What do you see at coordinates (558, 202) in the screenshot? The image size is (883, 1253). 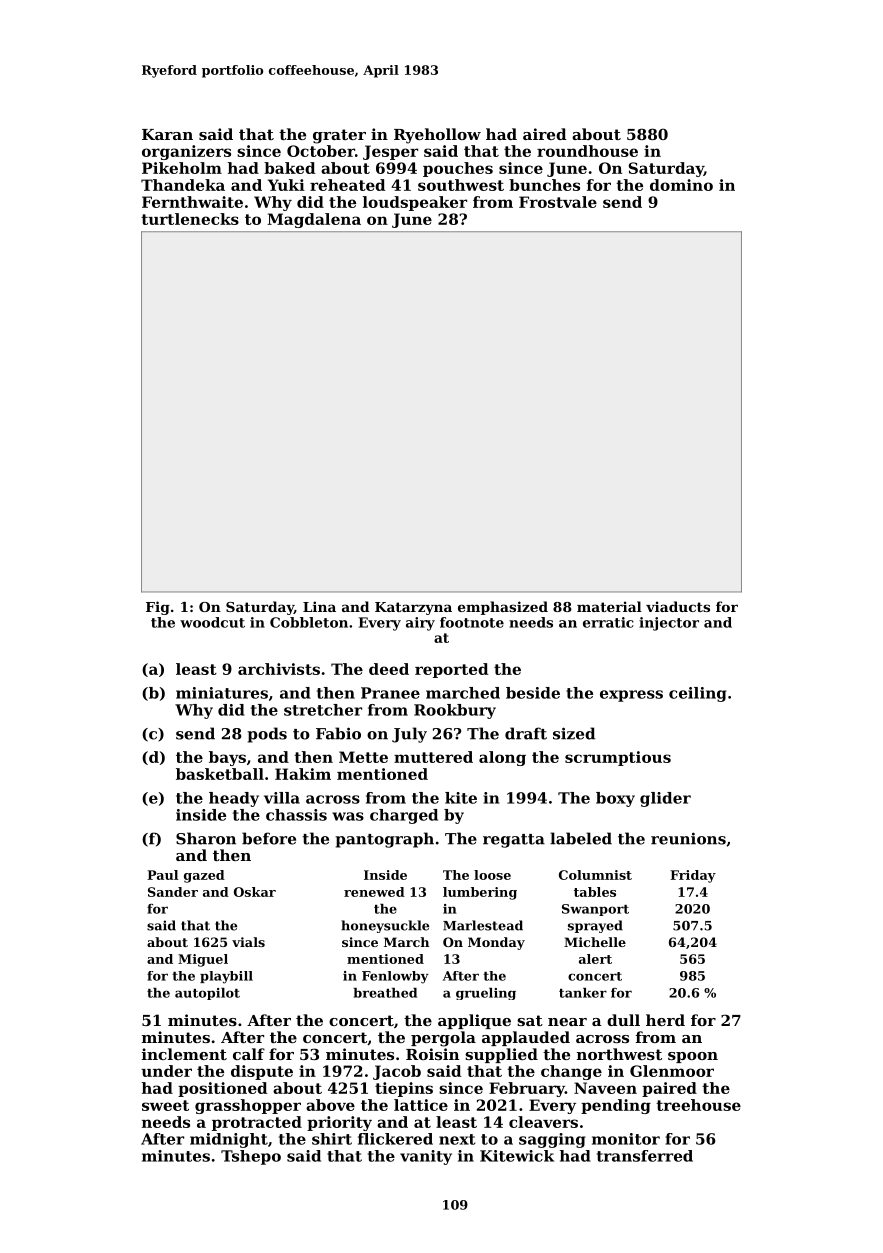 I see `Frostvale` at bounding box center [558, 202].
